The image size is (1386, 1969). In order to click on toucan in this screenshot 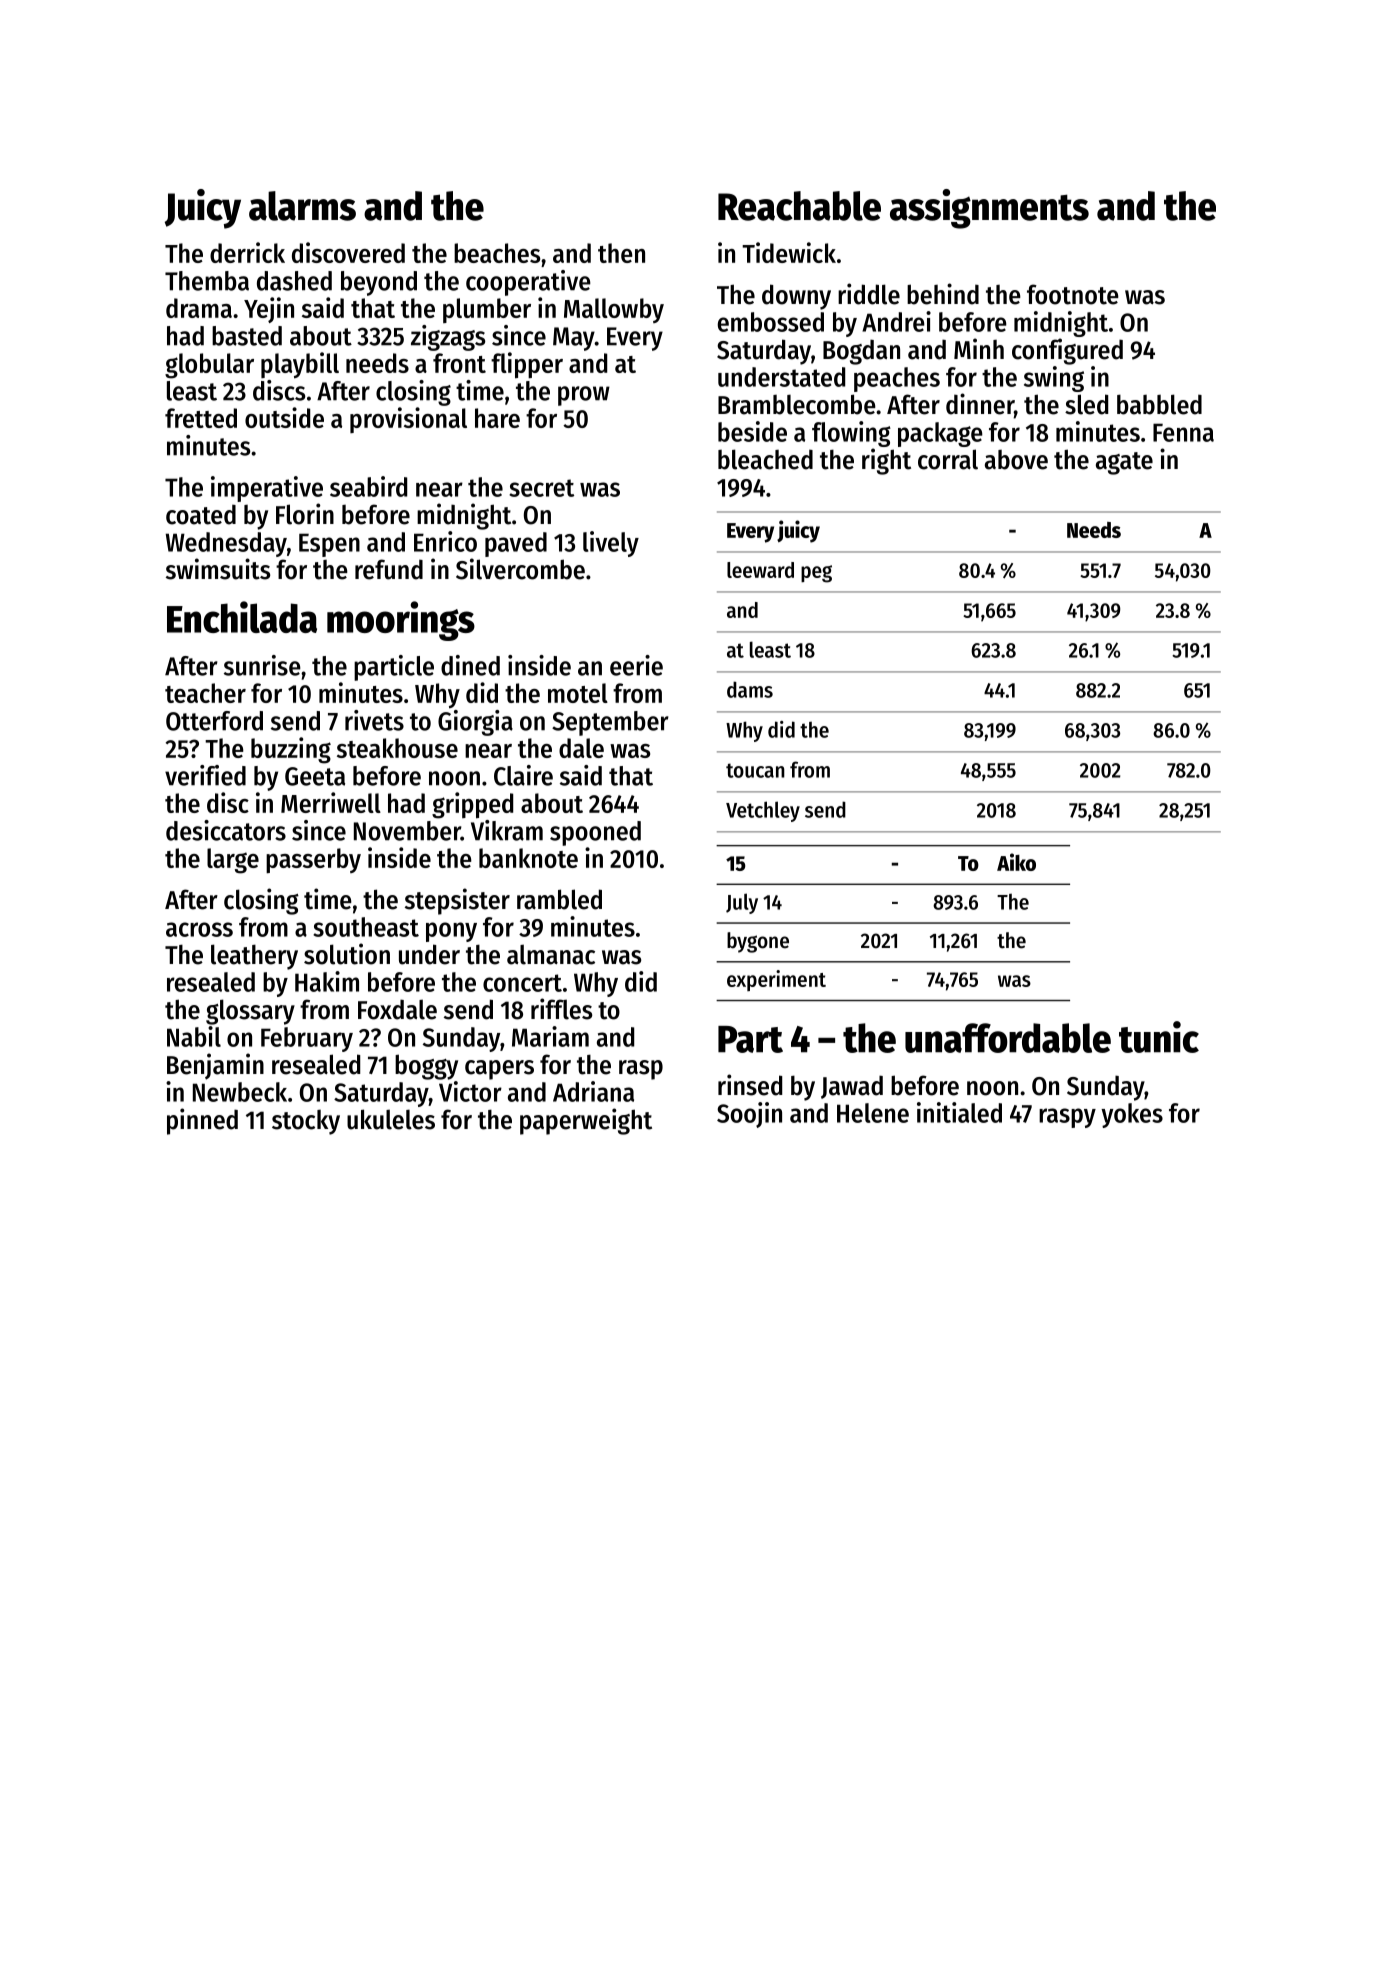, I will do `click(755, 770)`.
